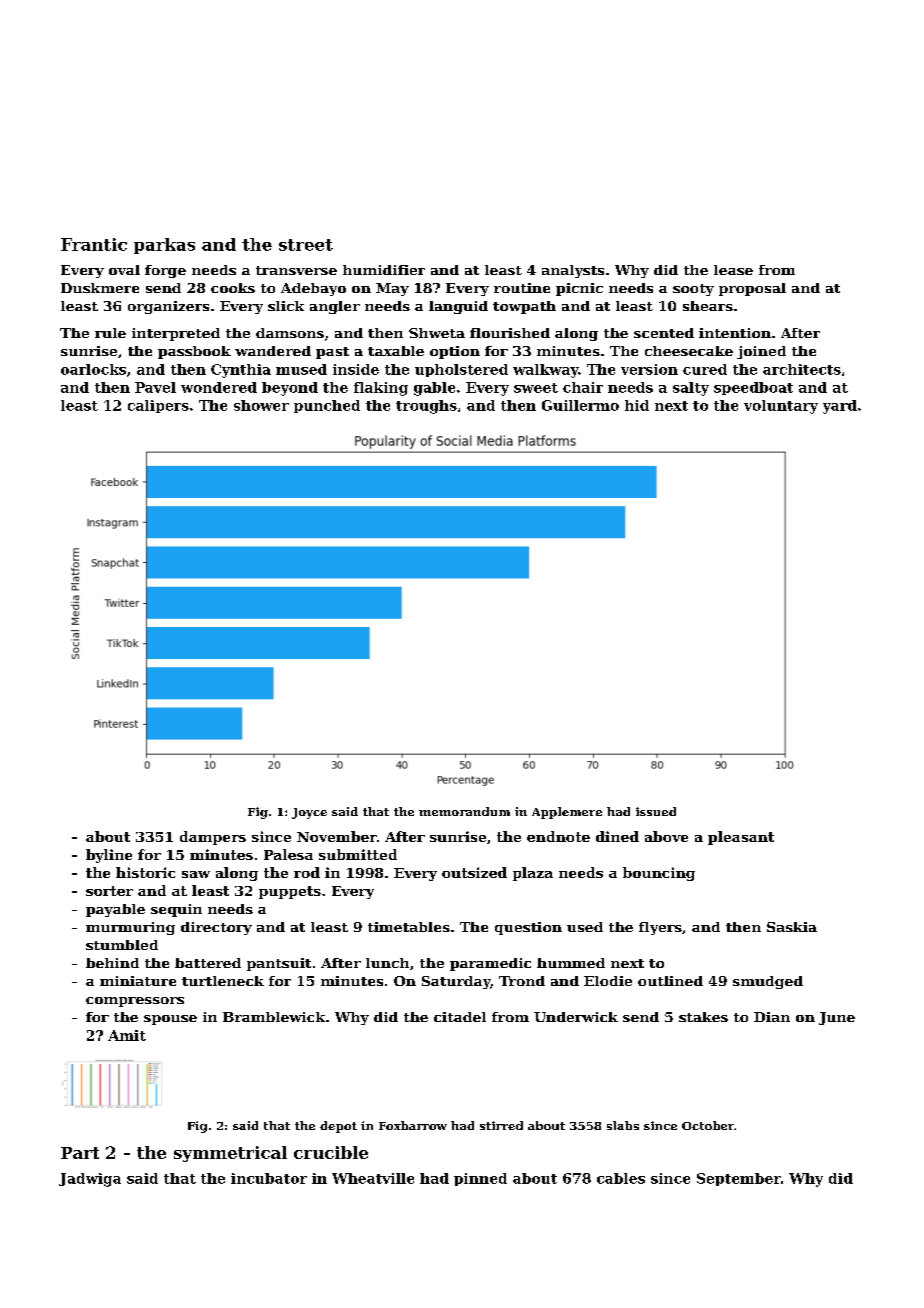  What do you see at coordinates (230, 1154) in the page?
I see `symmetrical` at bounding box center [230, 1154].
